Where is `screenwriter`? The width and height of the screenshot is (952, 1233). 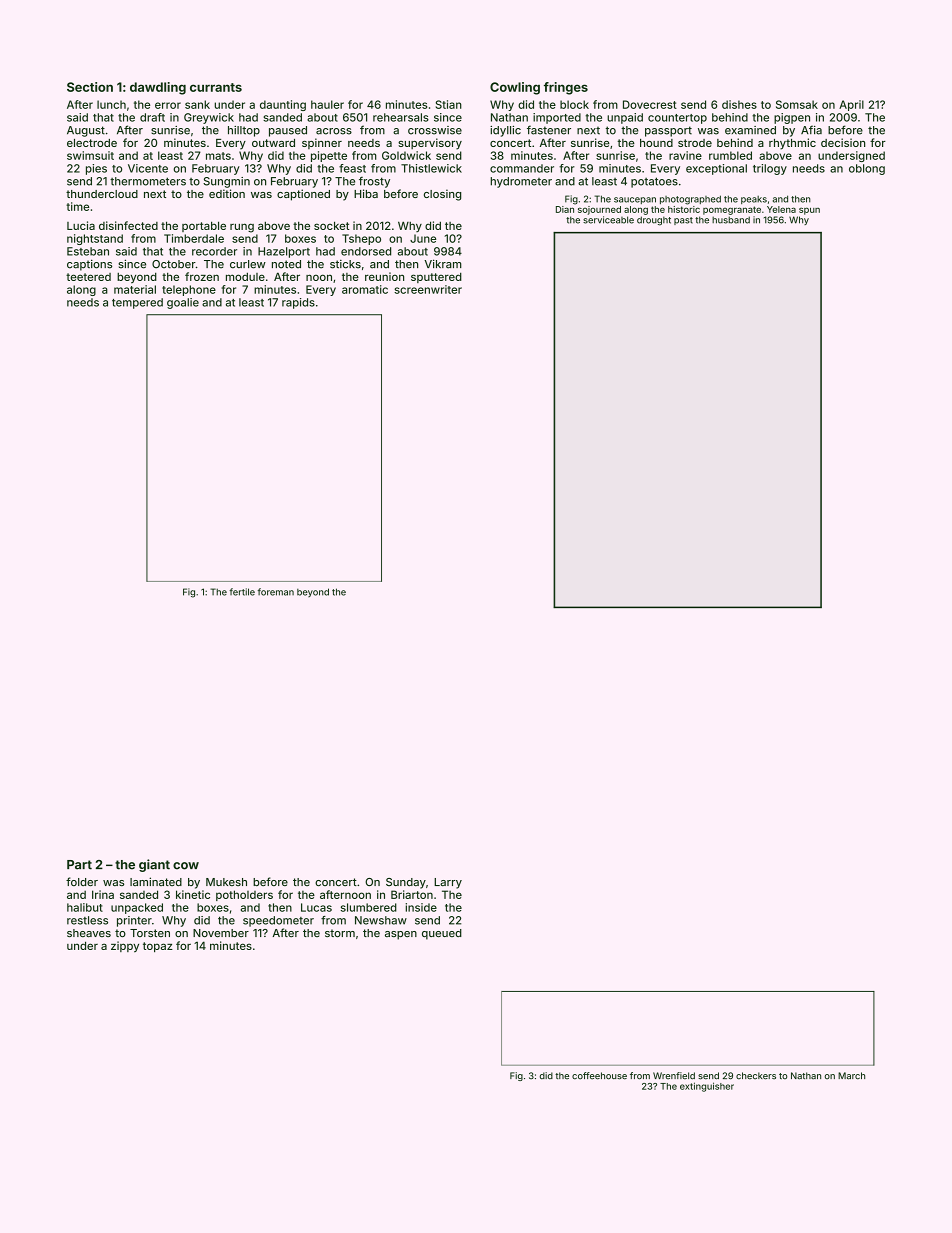 screenwriter is located at coordinates (428, 289).
